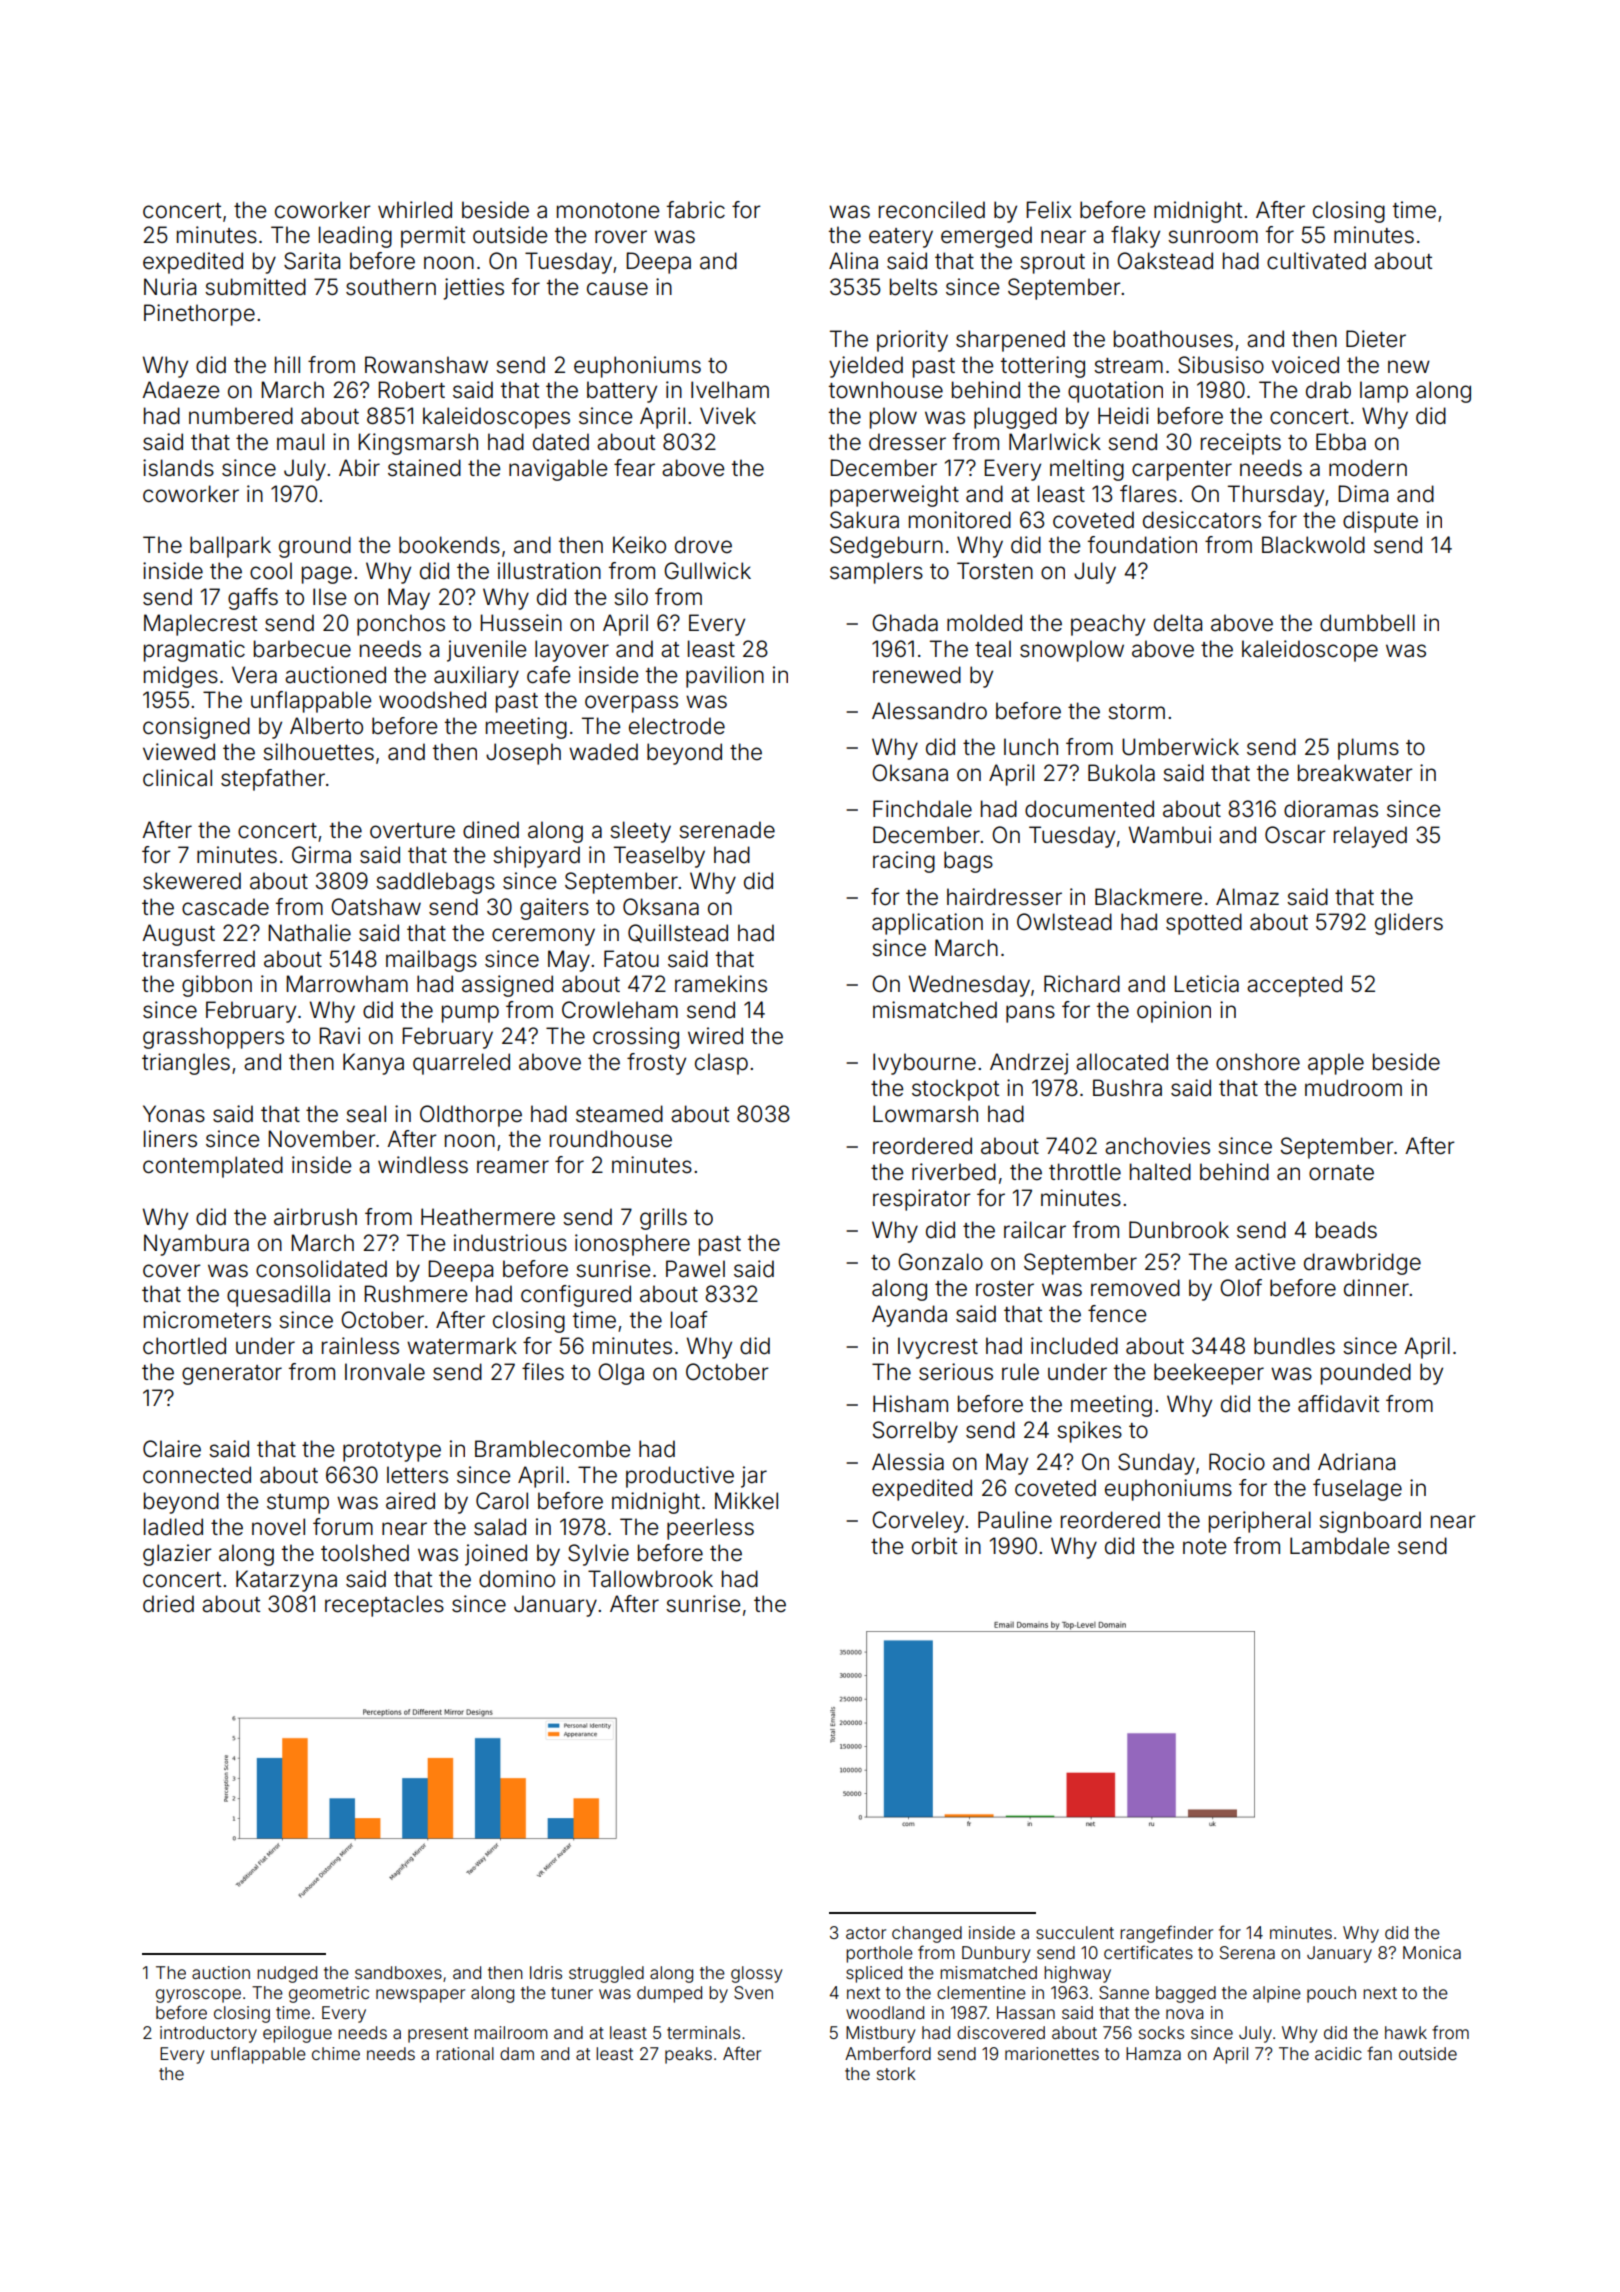 This page has width=1620, height=2292. What do you see at coordinates (170, 287) in the page?
I see `Nuria` at bounding box center [170, 287].
